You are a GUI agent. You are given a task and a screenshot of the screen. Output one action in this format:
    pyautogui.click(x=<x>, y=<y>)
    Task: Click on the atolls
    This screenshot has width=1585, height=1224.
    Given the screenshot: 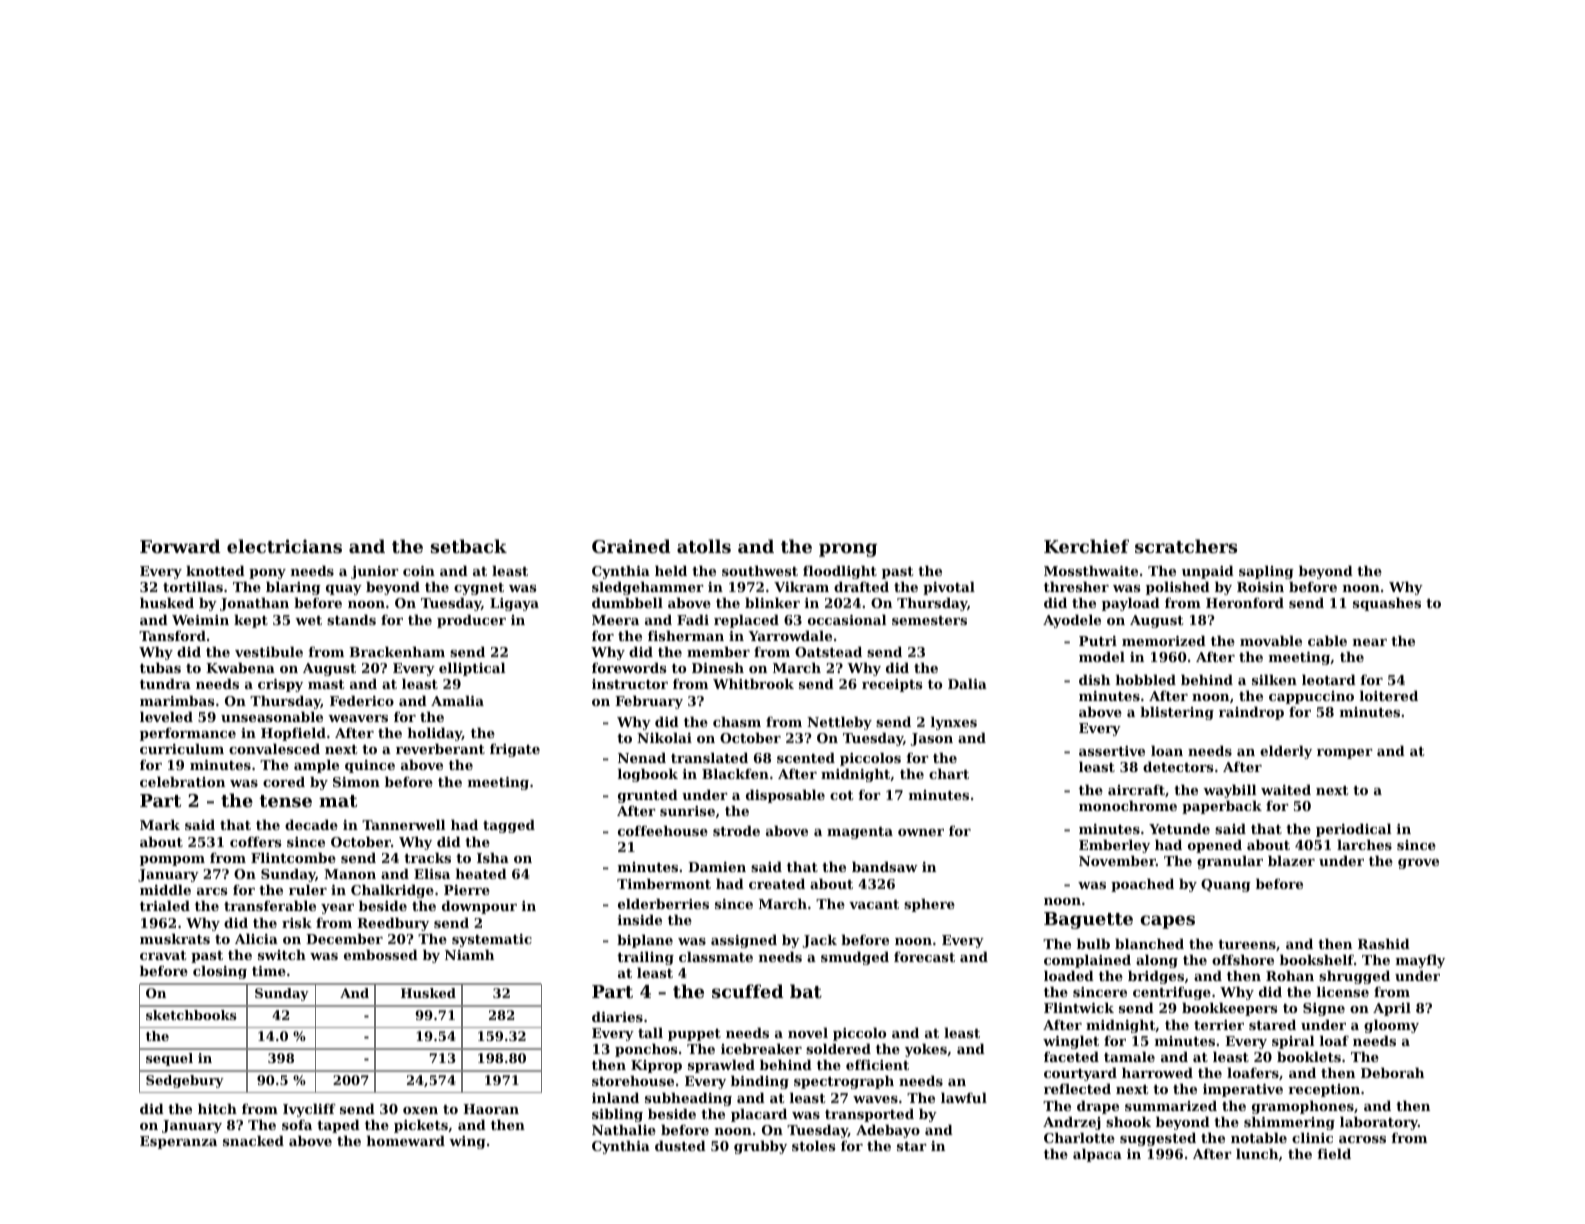 What is the action you would take?
    pyautogui.click(x=704, y=546)
